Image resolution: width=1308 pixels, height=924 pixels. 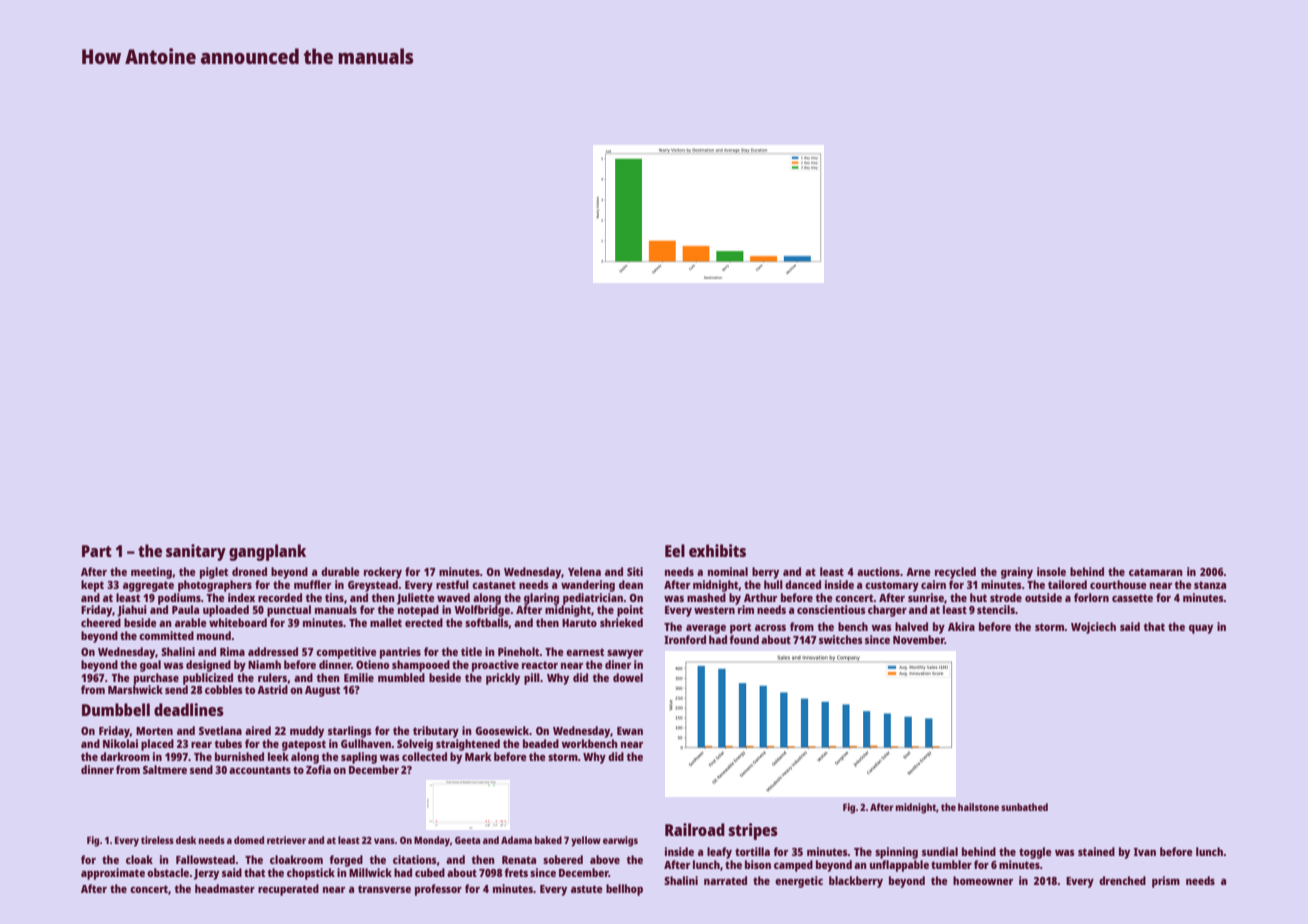 I want to click on Solveig, so click(x=415, y=745).
